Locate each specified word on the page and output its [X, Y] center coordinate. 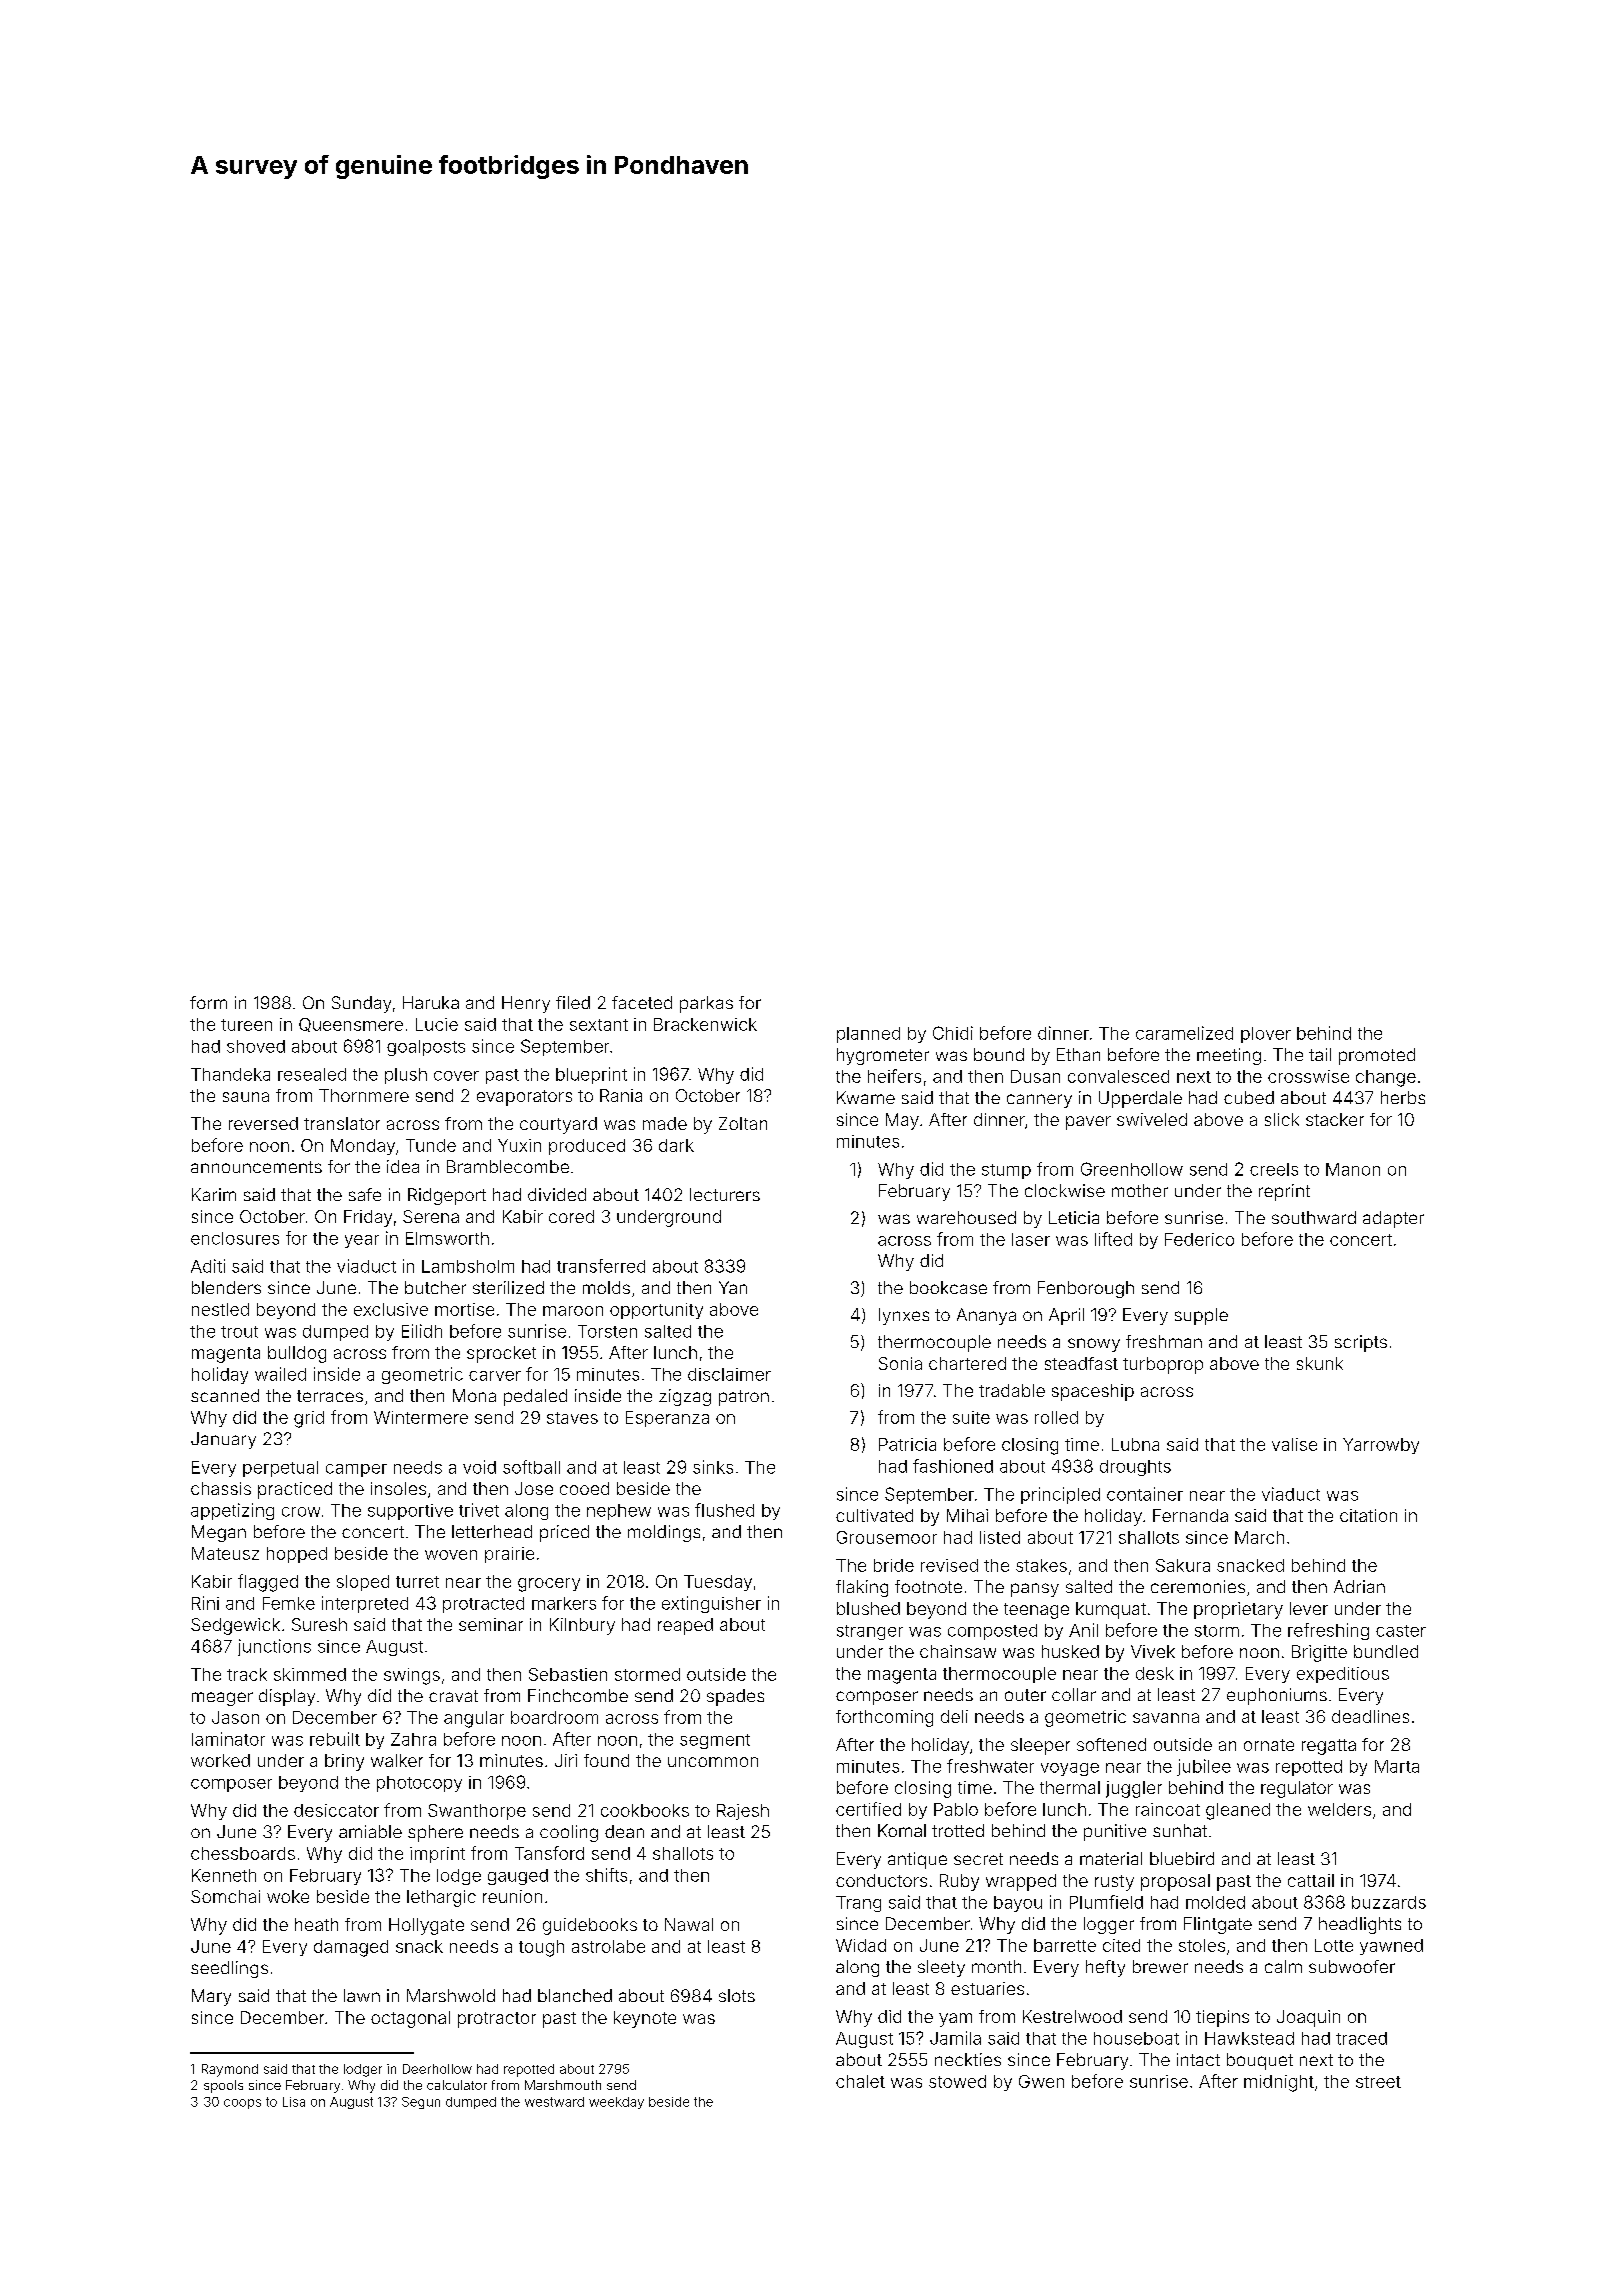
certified [868, 1809]
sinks [713, 1467]
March [1259, 1537]
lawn [362, 1995]
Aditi [208, 1266]
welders [1339, 1809]
